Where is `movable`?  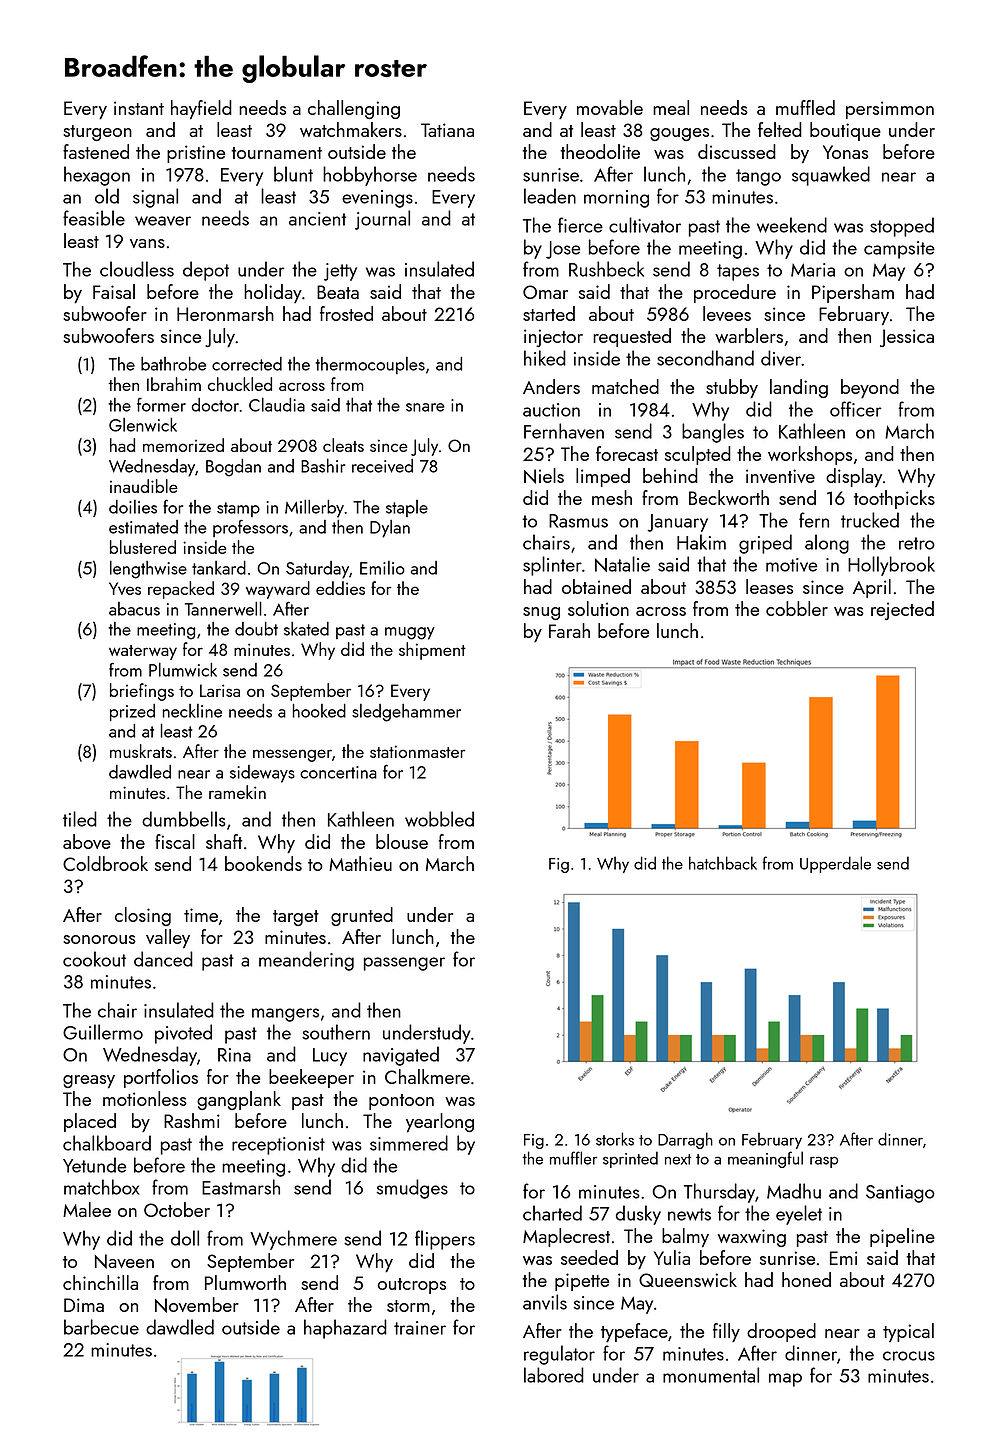 movable is located at coordinates (610, 107).
